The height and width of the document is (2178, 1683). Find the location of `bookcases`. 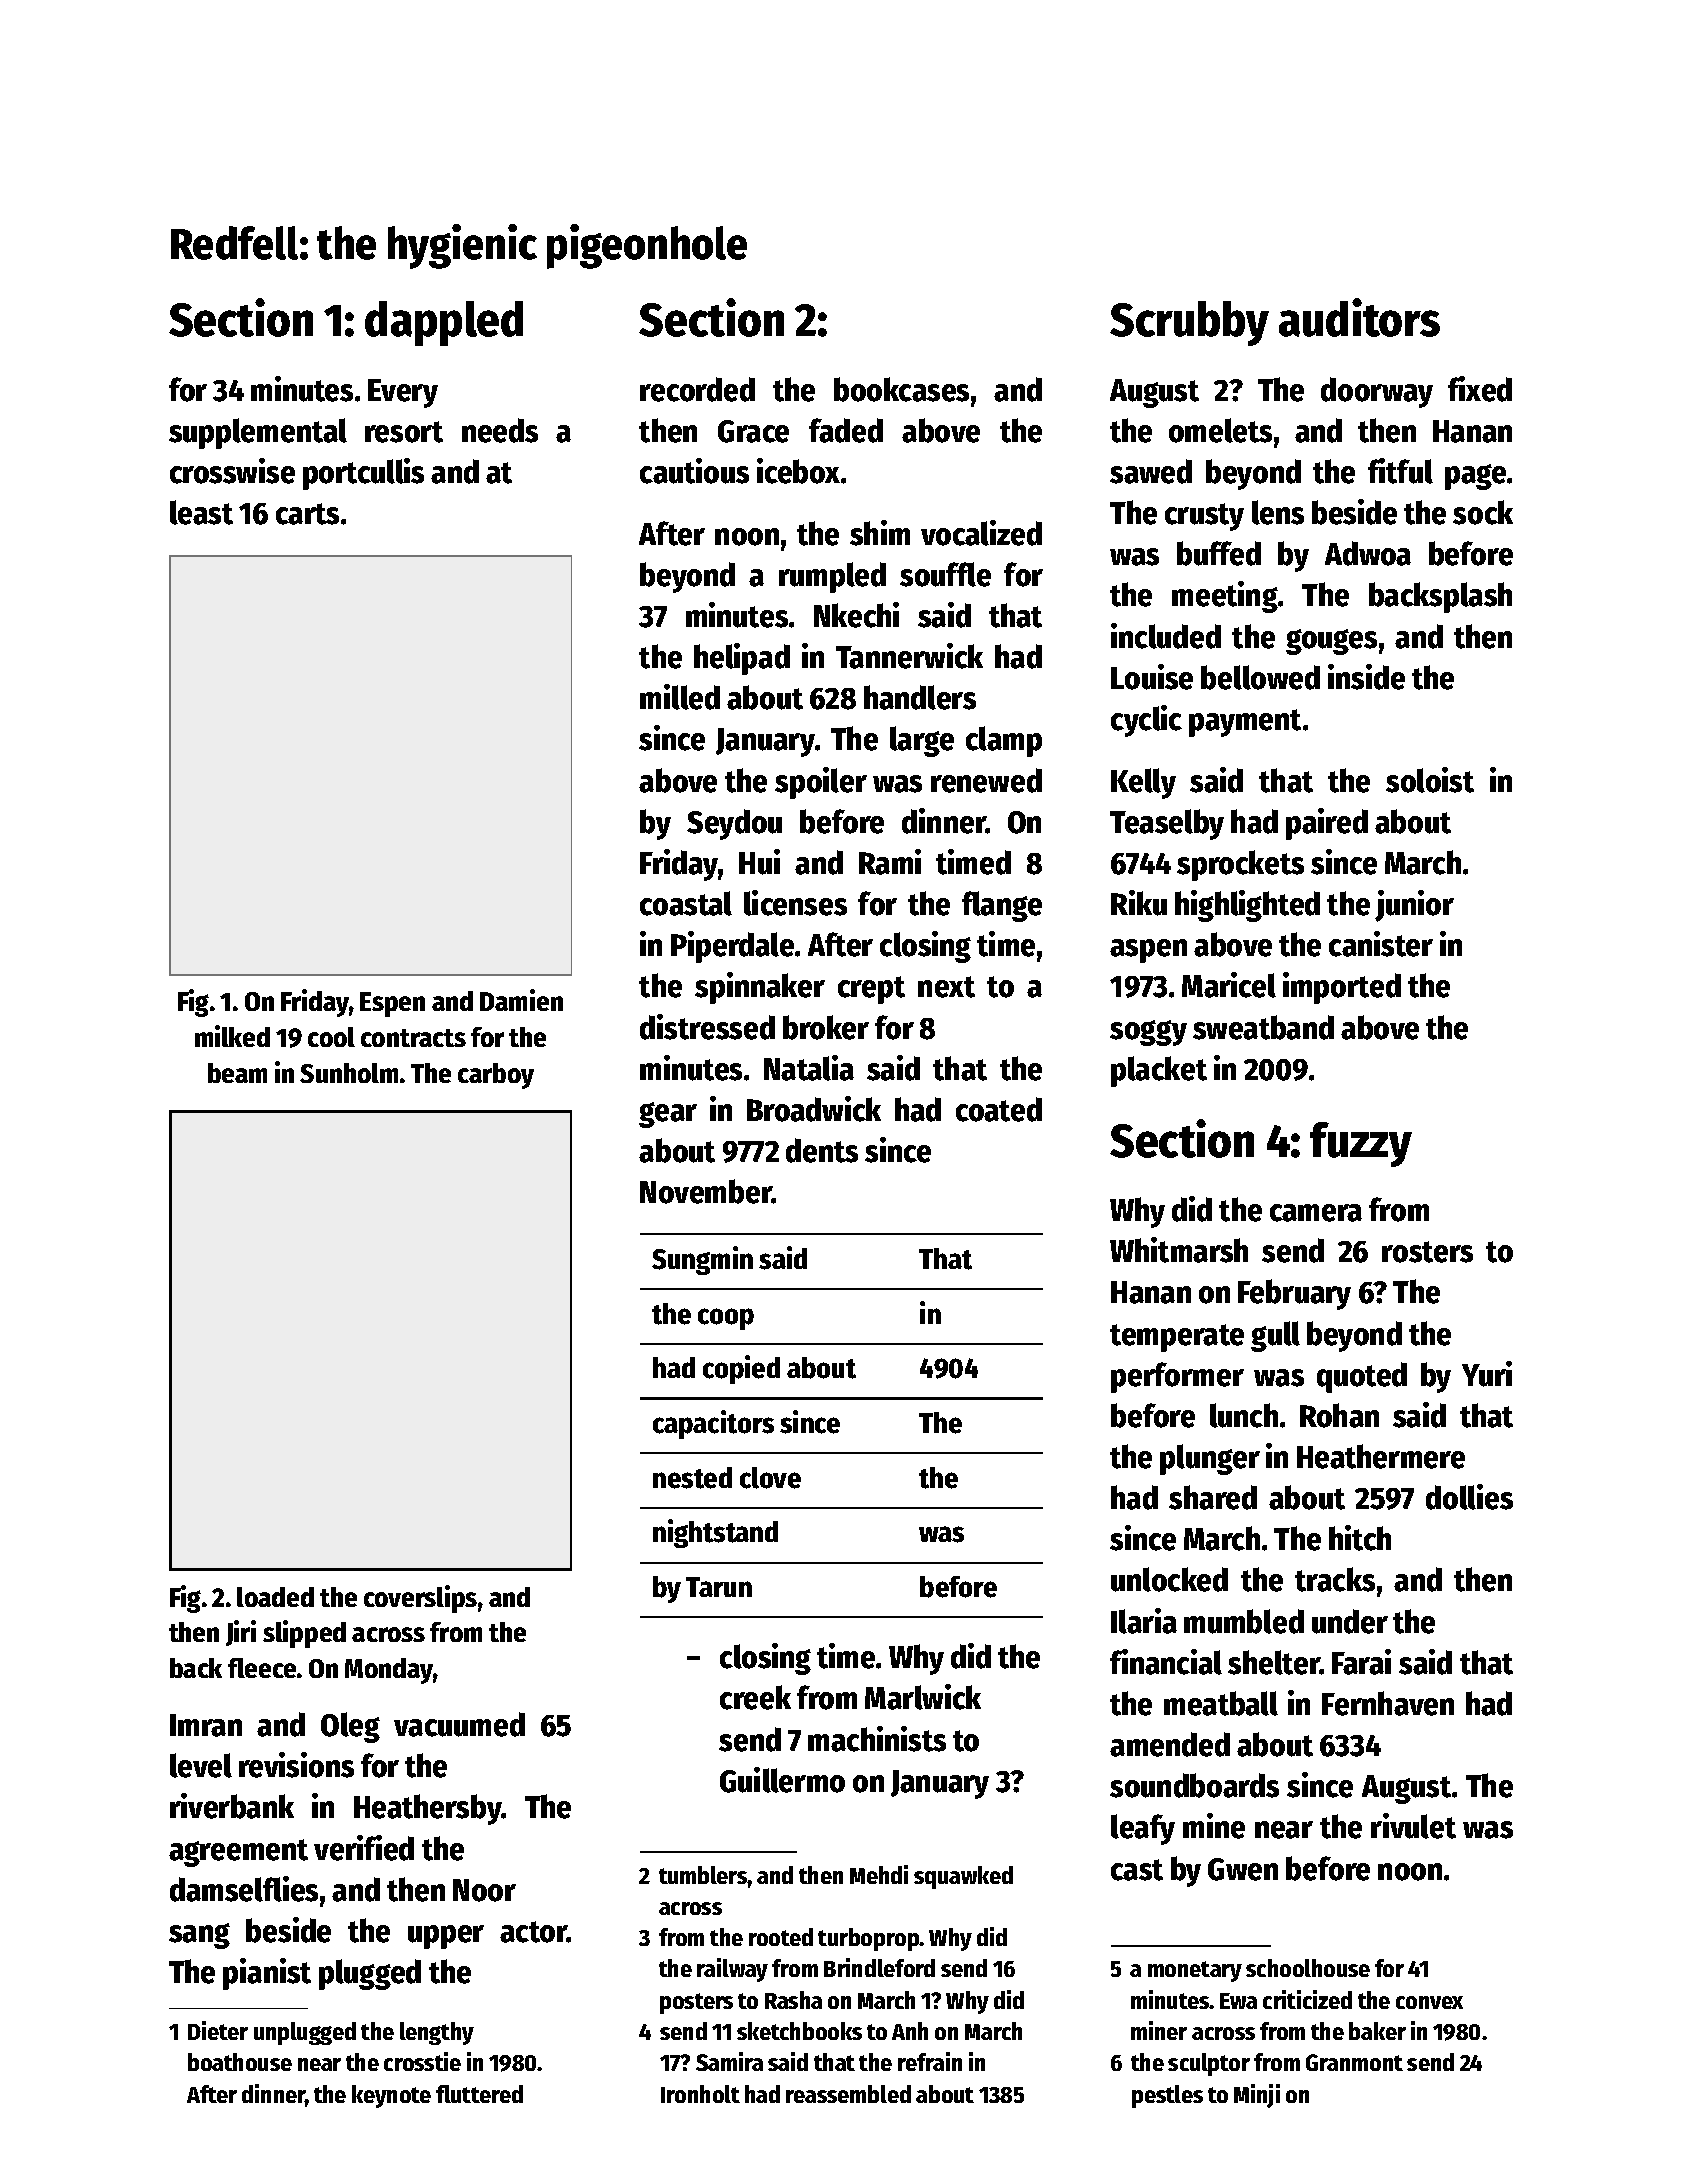

bookcases is located at coordinates (901, 389).
